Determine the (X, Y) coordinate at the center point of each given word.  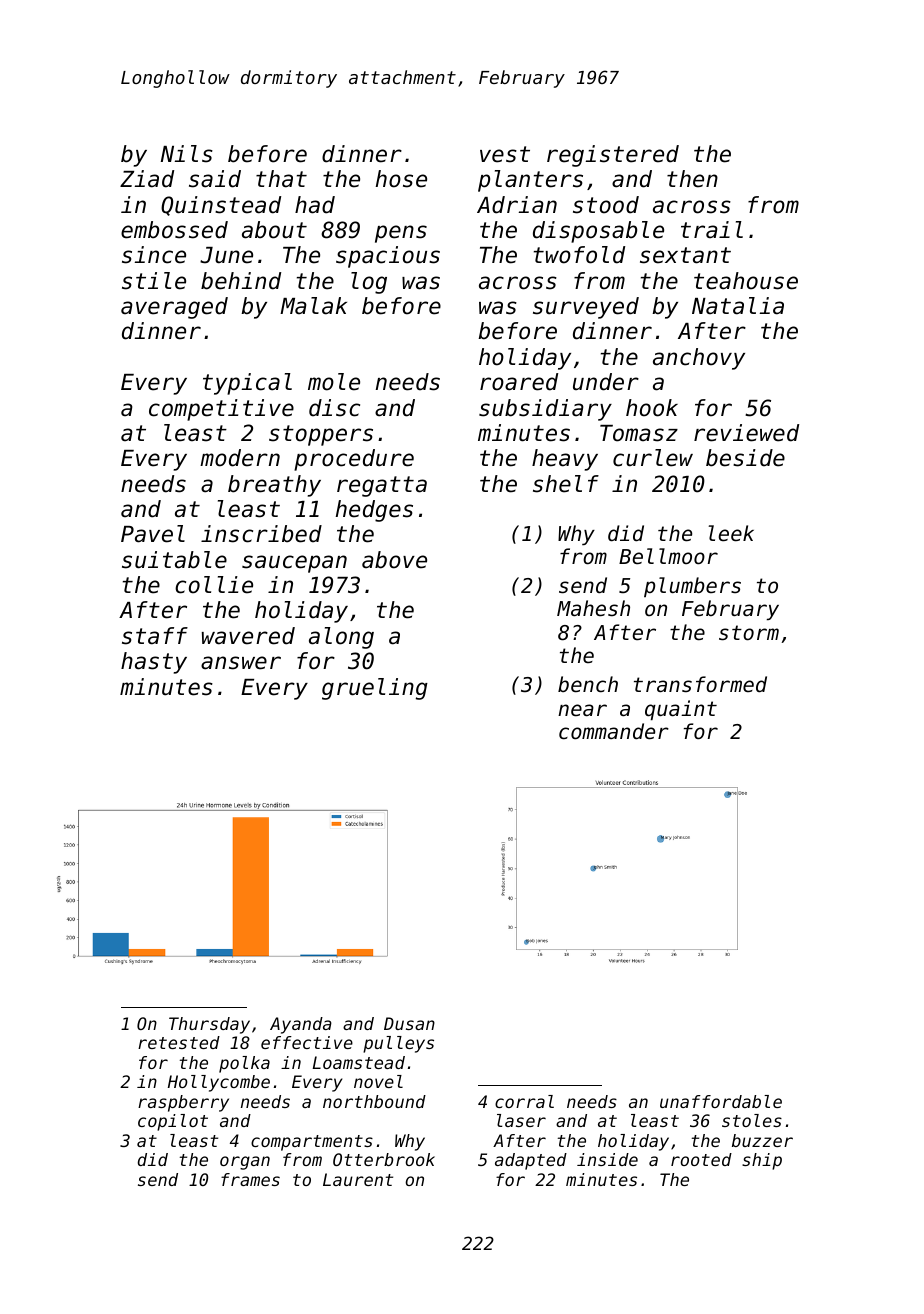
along (341, 638)
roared (519, 382)
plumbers (692, 587)
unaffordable (721, 1101)
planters (530, 181)
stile (154, 281)
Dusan (409, 1023)
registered (613, 156)
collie (214, 585)
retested (179, 1042)
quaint (681, 710)
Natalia (738, 306)
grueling (375, 689)
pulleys (398, 1044)
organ (245, 1163)
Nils (187, 154)
